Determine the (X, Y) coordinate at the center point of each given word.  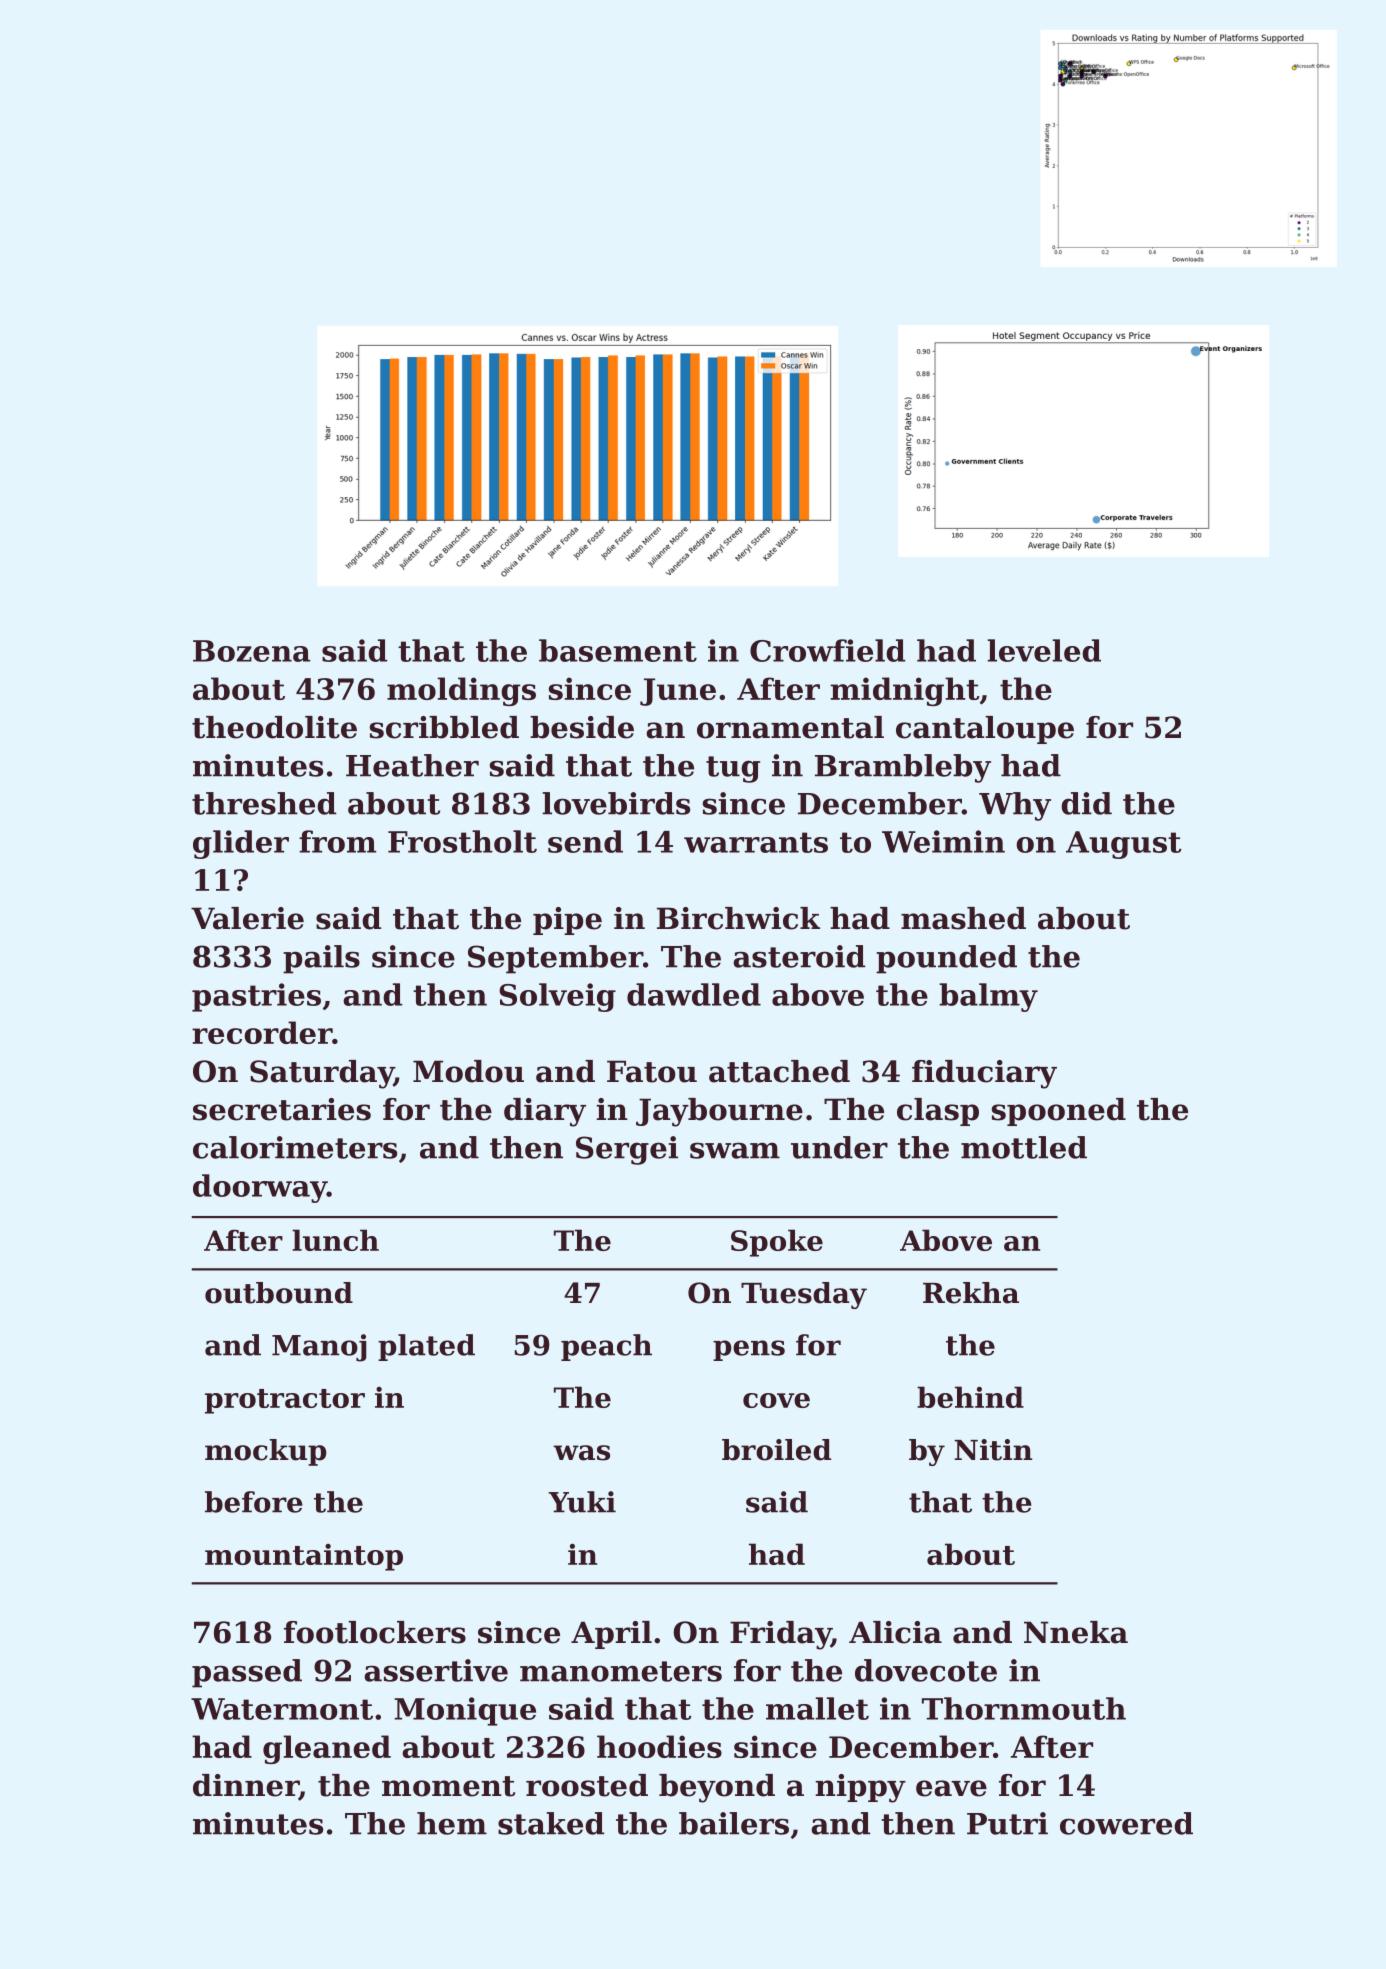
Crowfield (827, 650)
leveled (1044, 650)
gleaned (327, 1749)
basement (618, 650)
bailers (734, 1823)
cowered (1126, 1823)
